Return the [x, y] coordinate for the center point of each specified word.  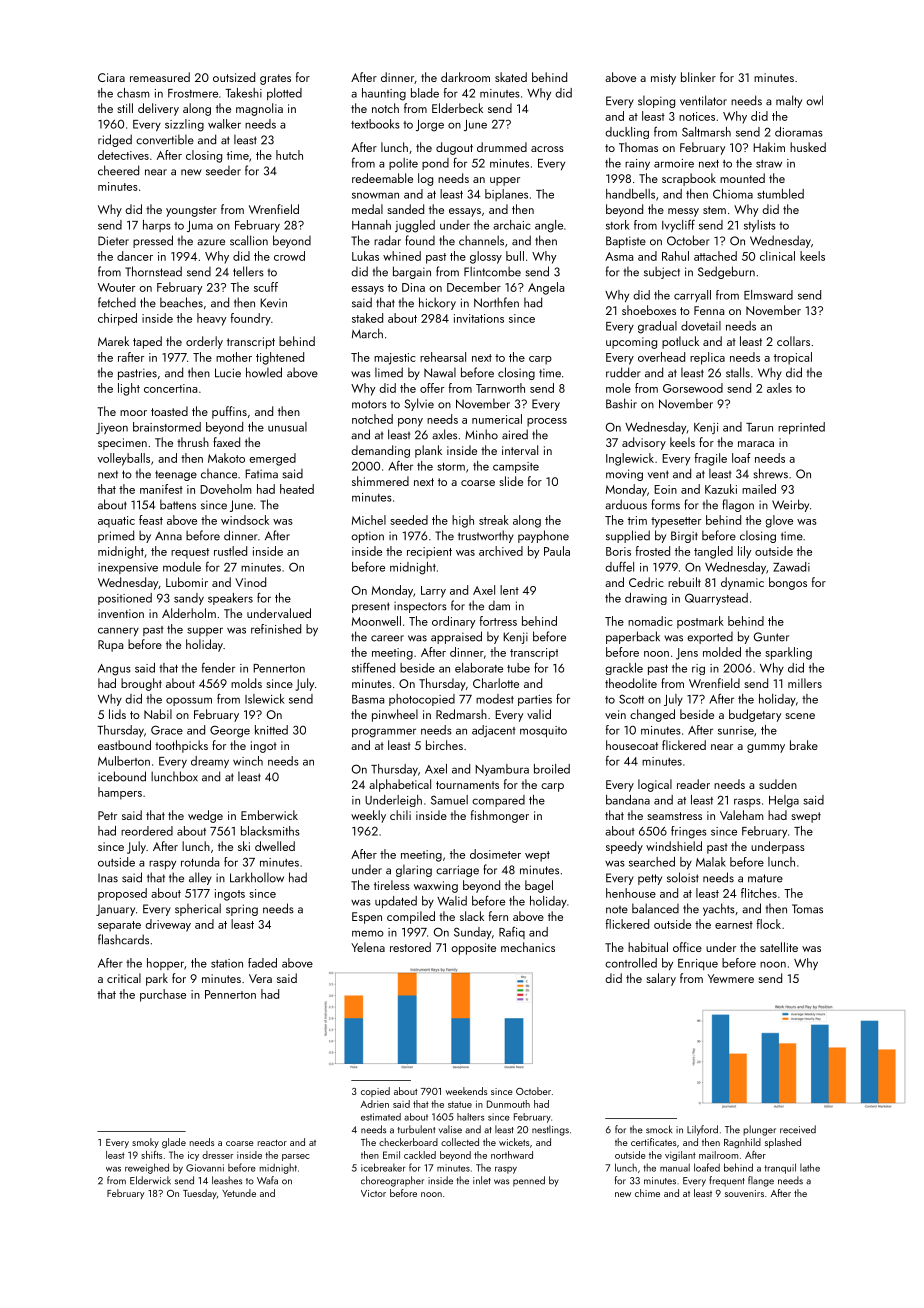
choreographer [392, 1181]
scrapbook [689, 179]
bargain [412, 272]
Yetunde [239, 1193]
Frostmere [193, 93]
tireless [392, 885]
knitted [271, 730]
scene [800, 716]
